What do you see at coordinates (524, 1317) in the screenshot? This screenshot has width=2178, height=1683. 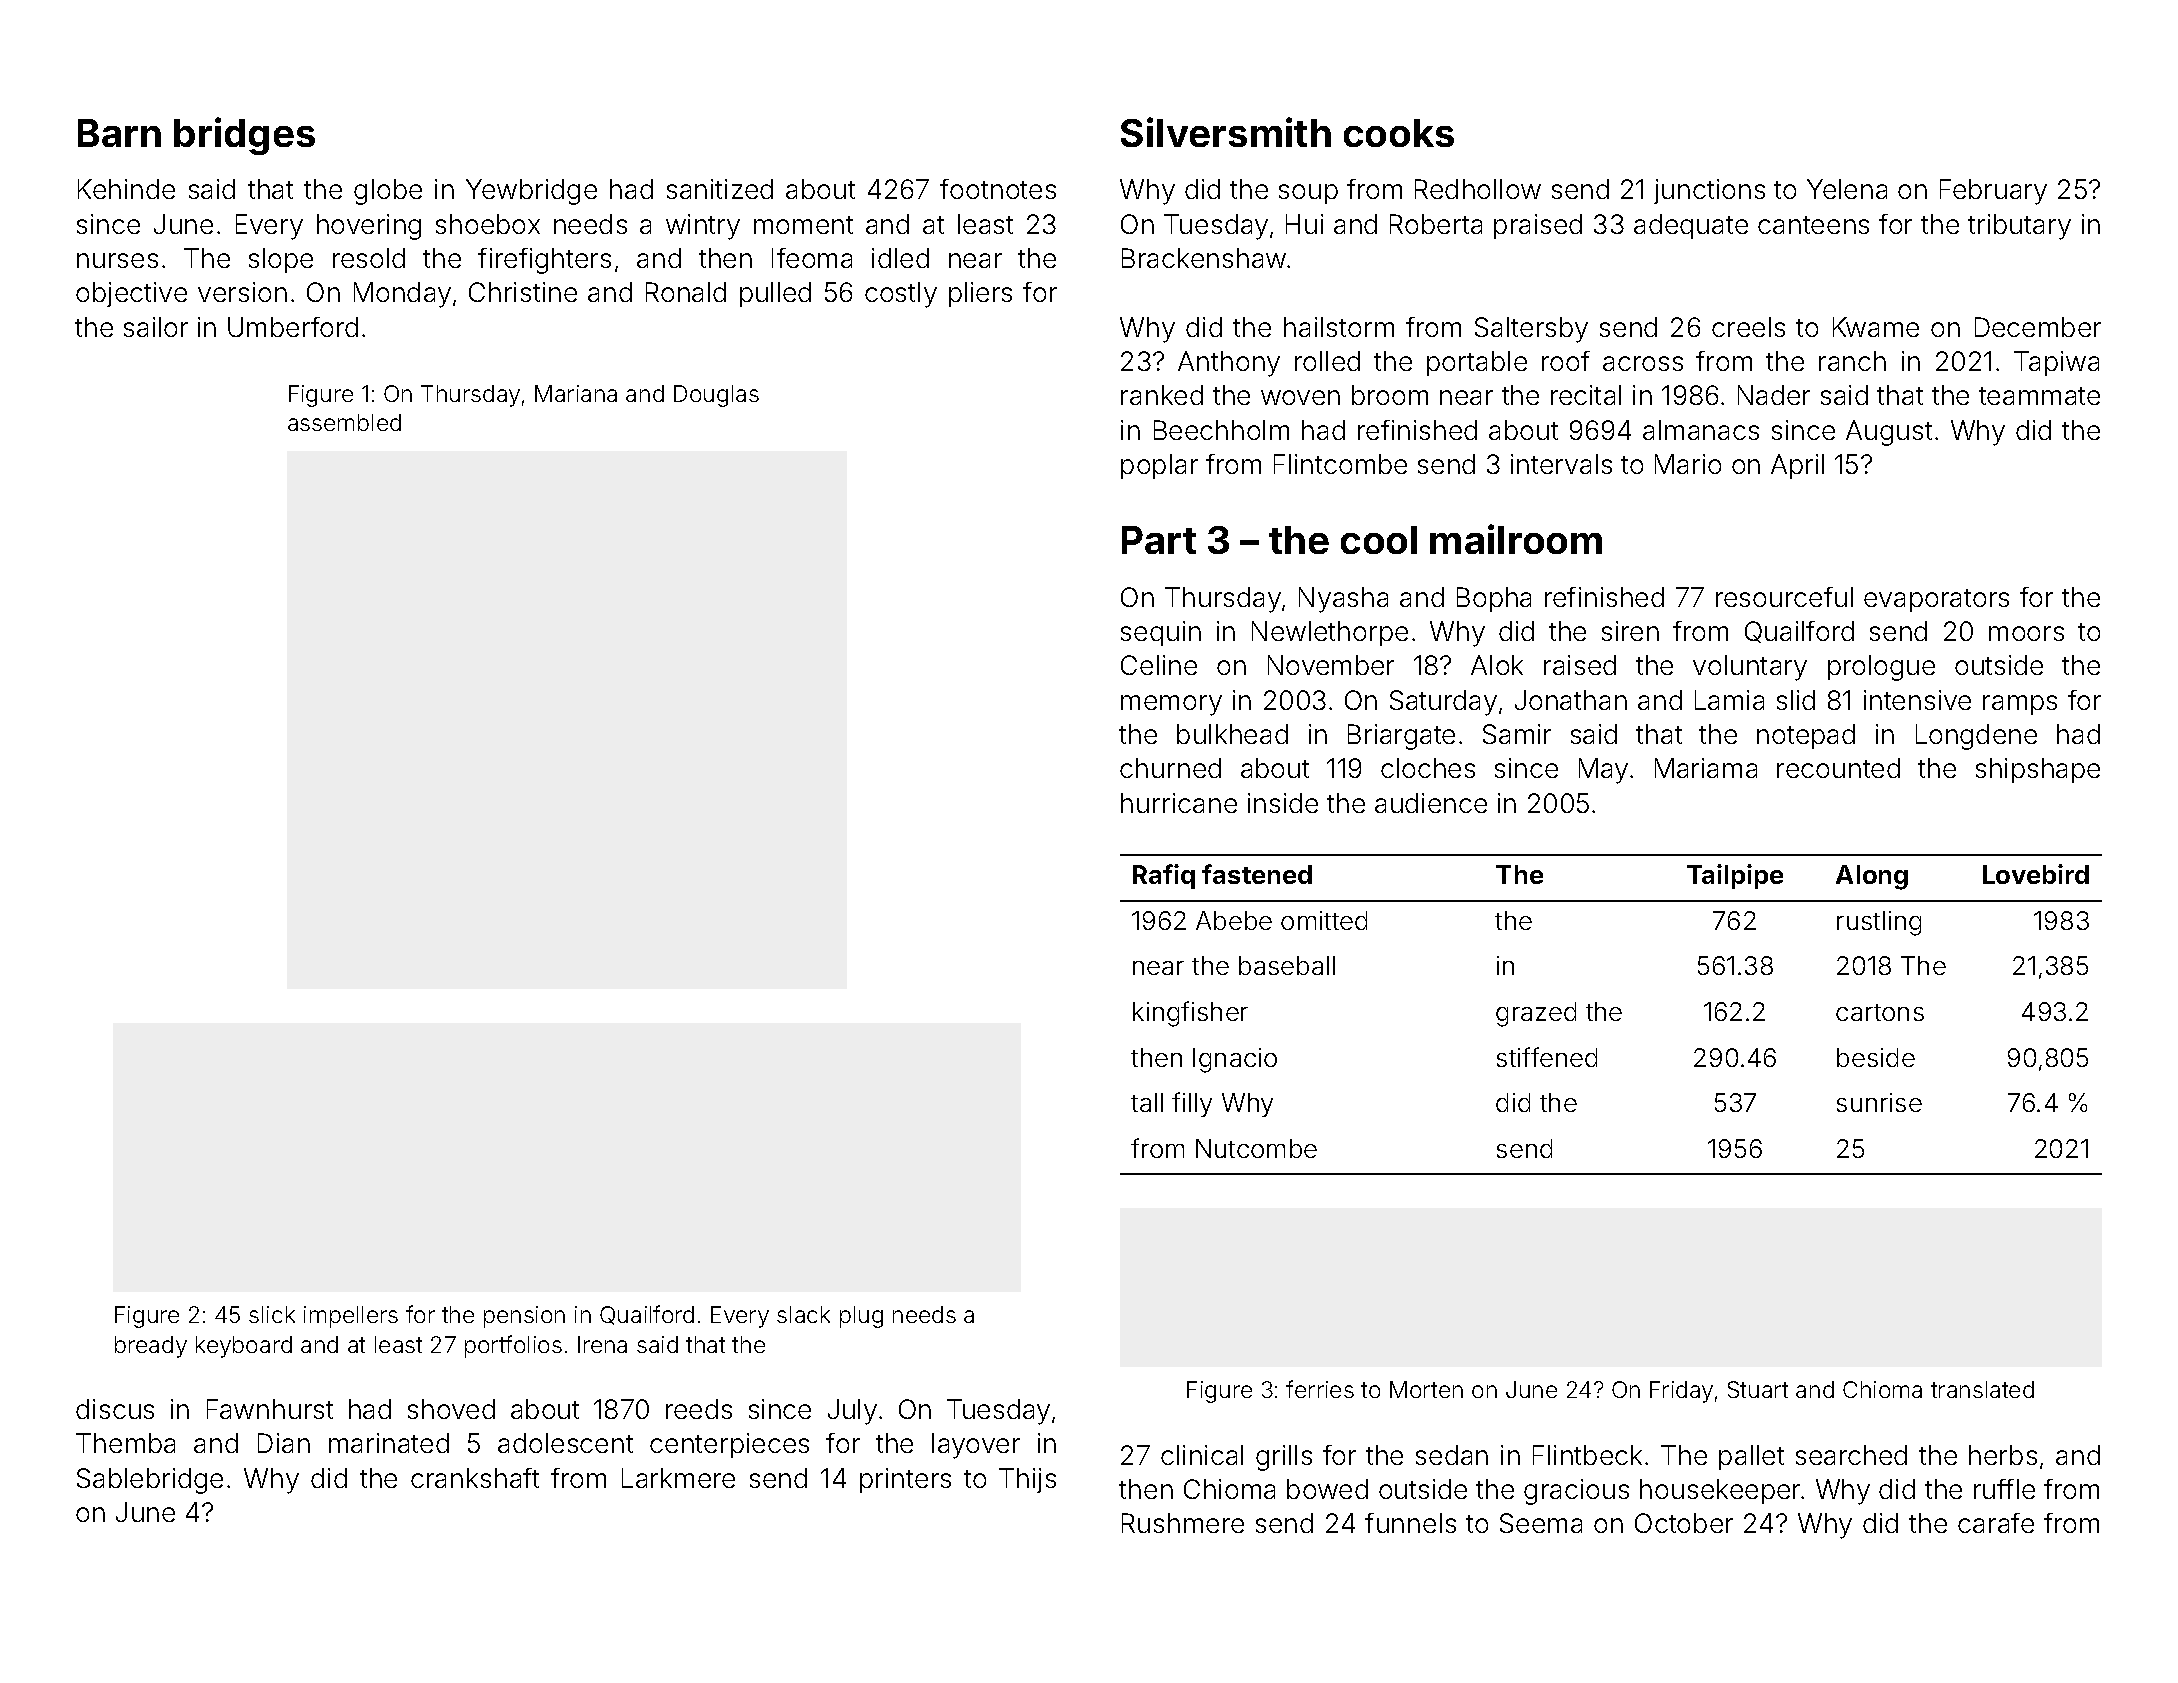 I see `pension` at bounding box center [524, 1317].
